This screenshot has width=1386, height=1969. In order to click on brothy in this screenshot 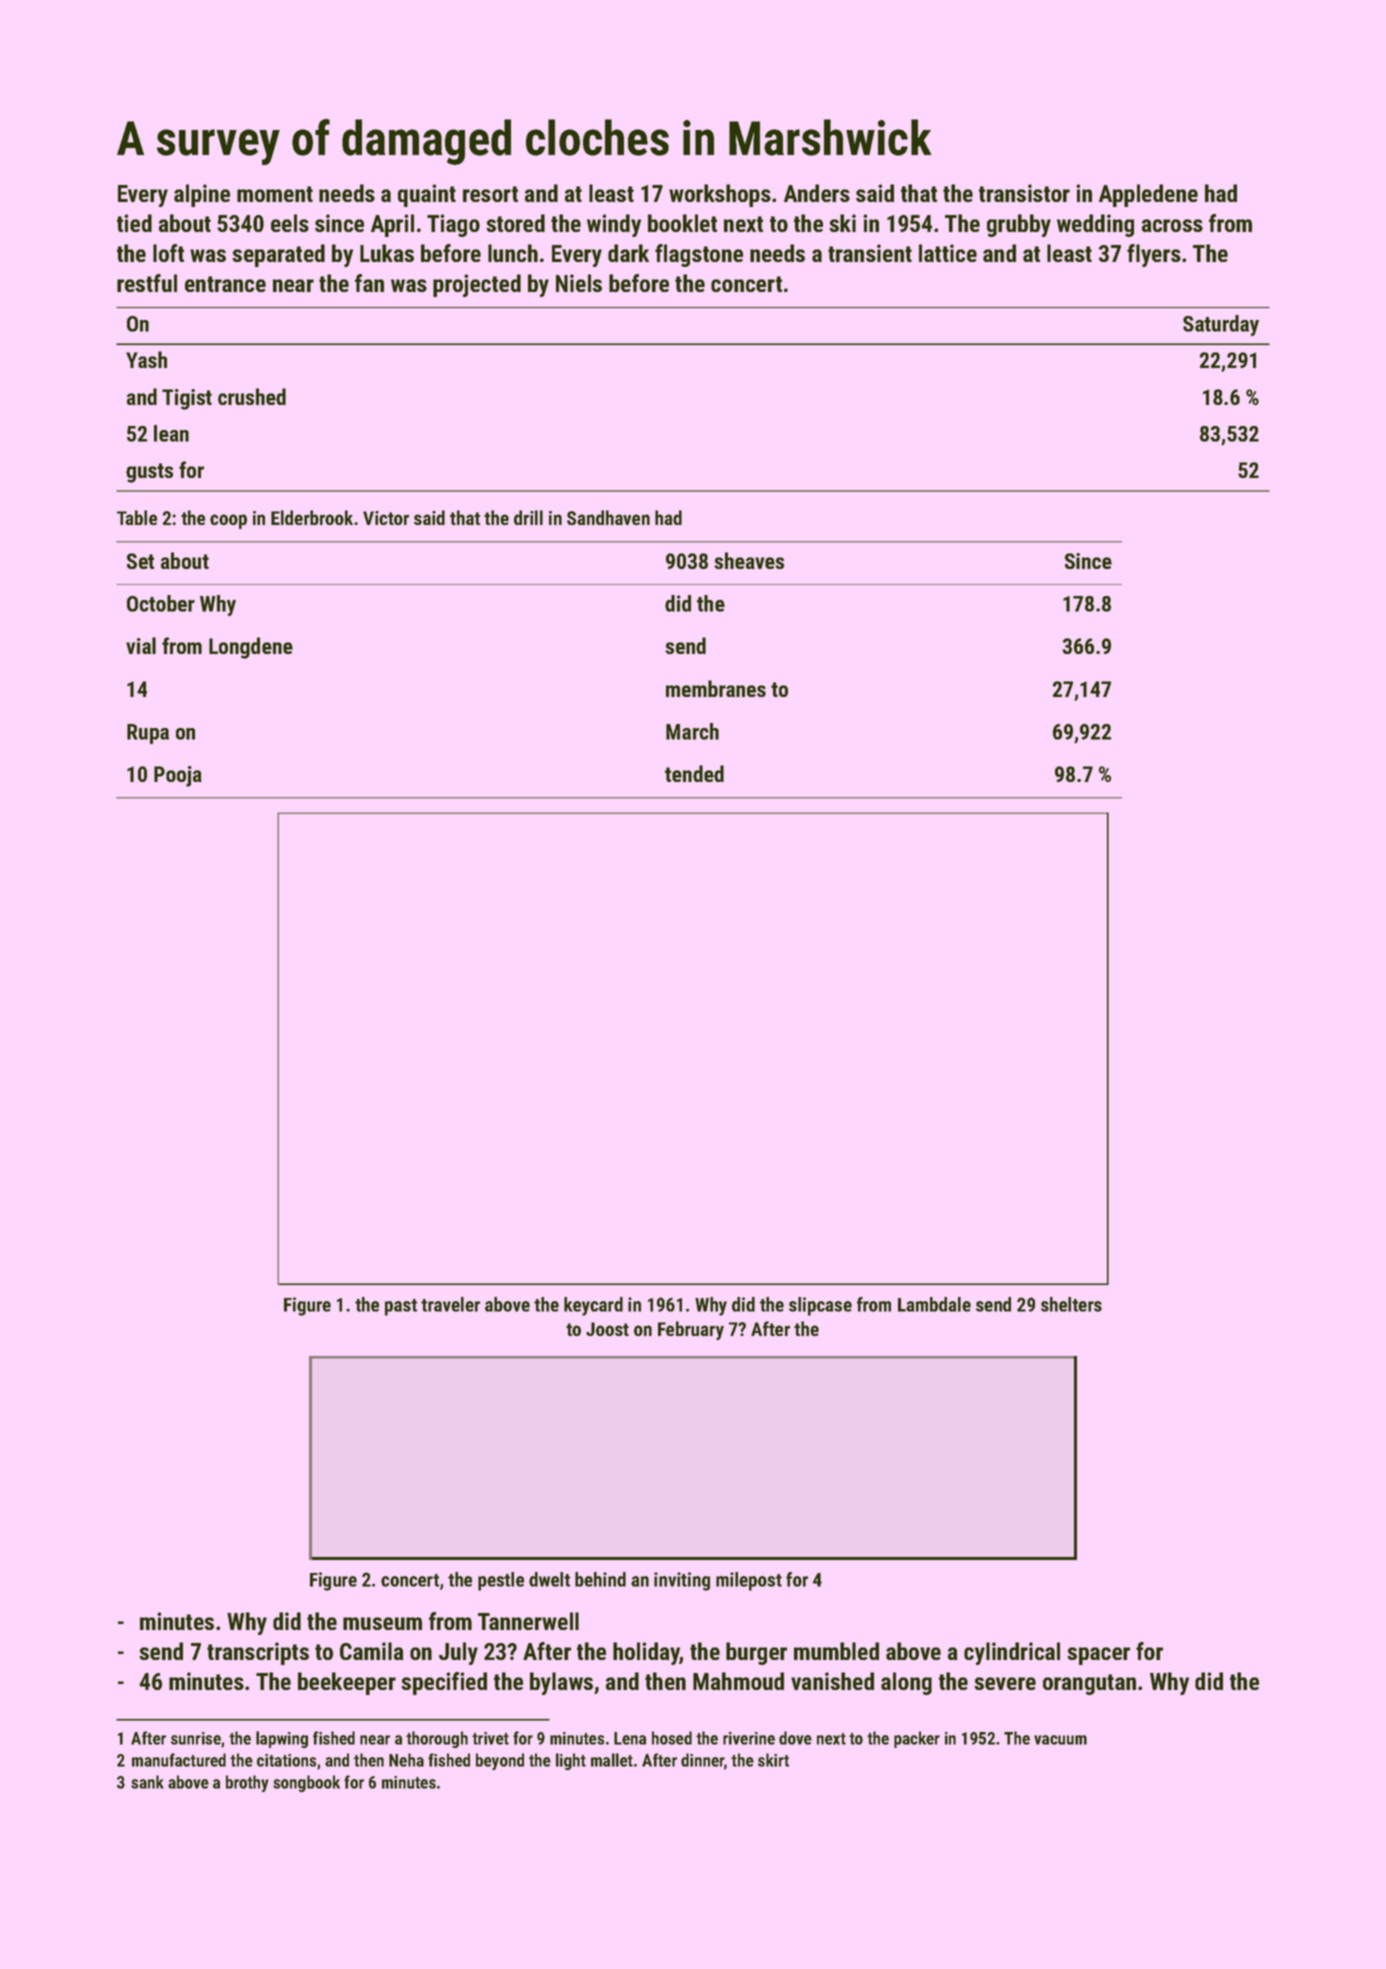, I will do `click(247, 1783)`.
